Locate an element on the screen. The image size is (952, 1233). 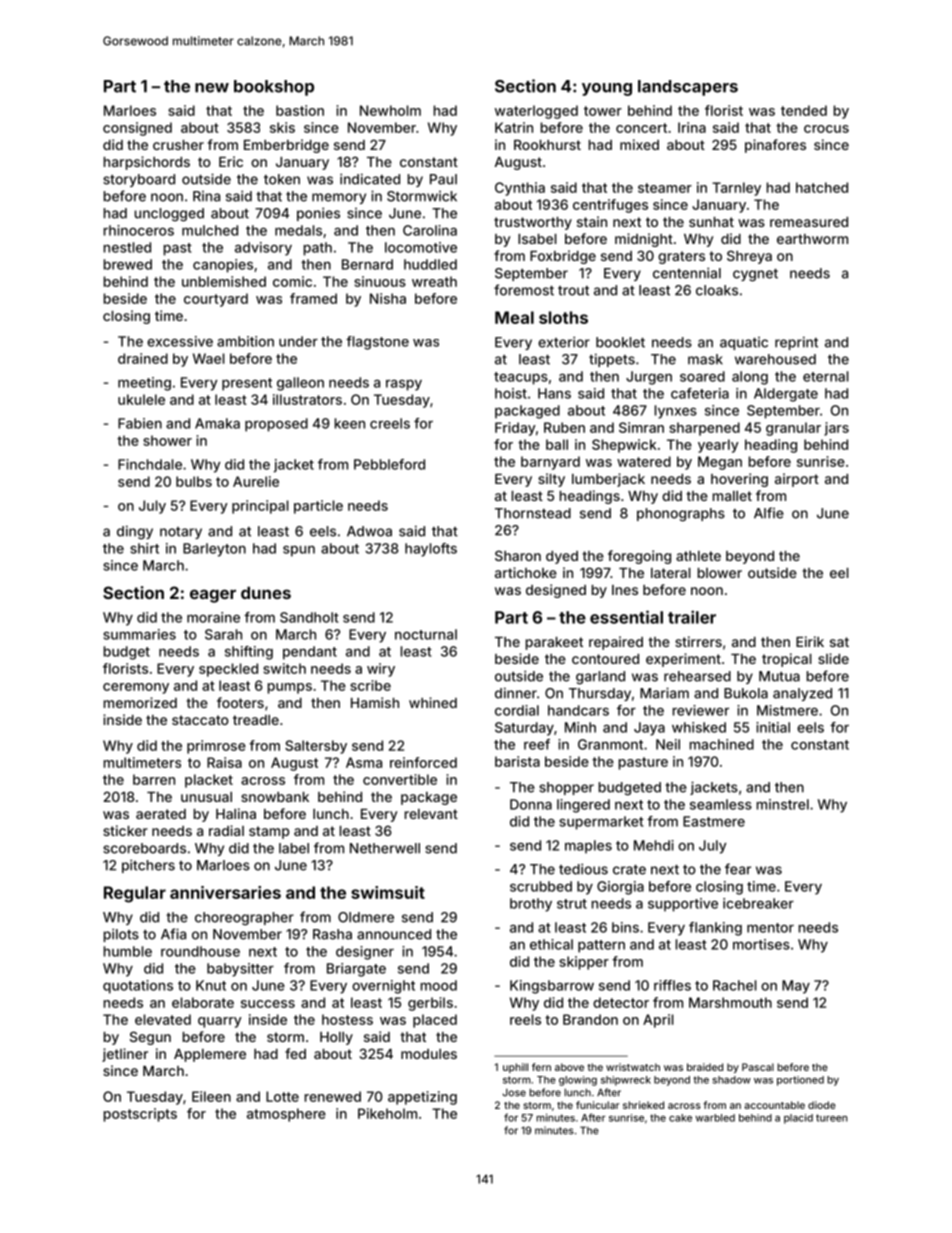
babysitter is located at coordinates (240, 970).
